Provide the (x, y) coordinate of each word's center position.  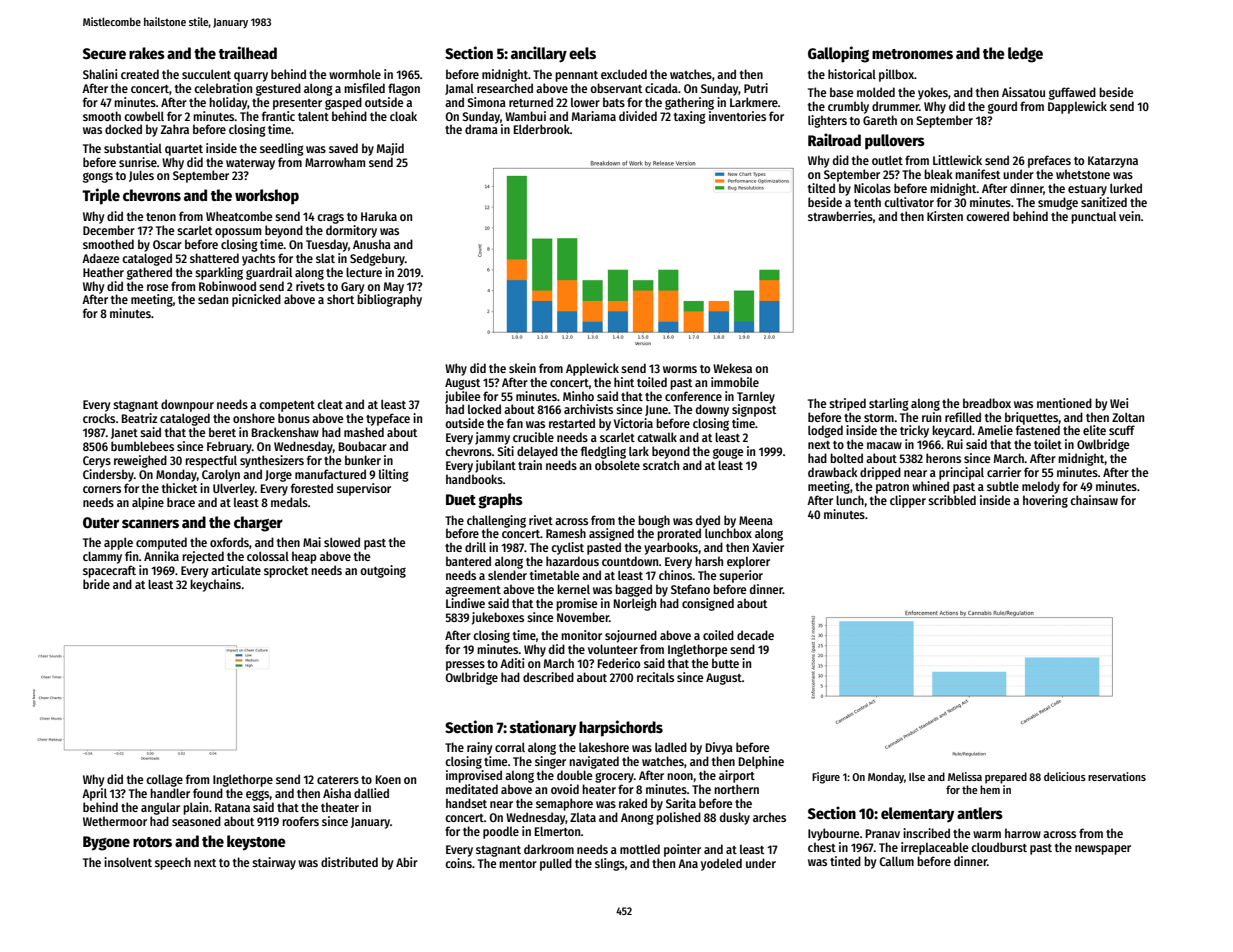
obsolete (617, 465)
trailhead (248, 52)
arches (769, 817)
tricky (914, 431)
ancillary (539, 54)
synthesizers (272, 461)
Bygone (106, 843)
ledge (1025, 55)
